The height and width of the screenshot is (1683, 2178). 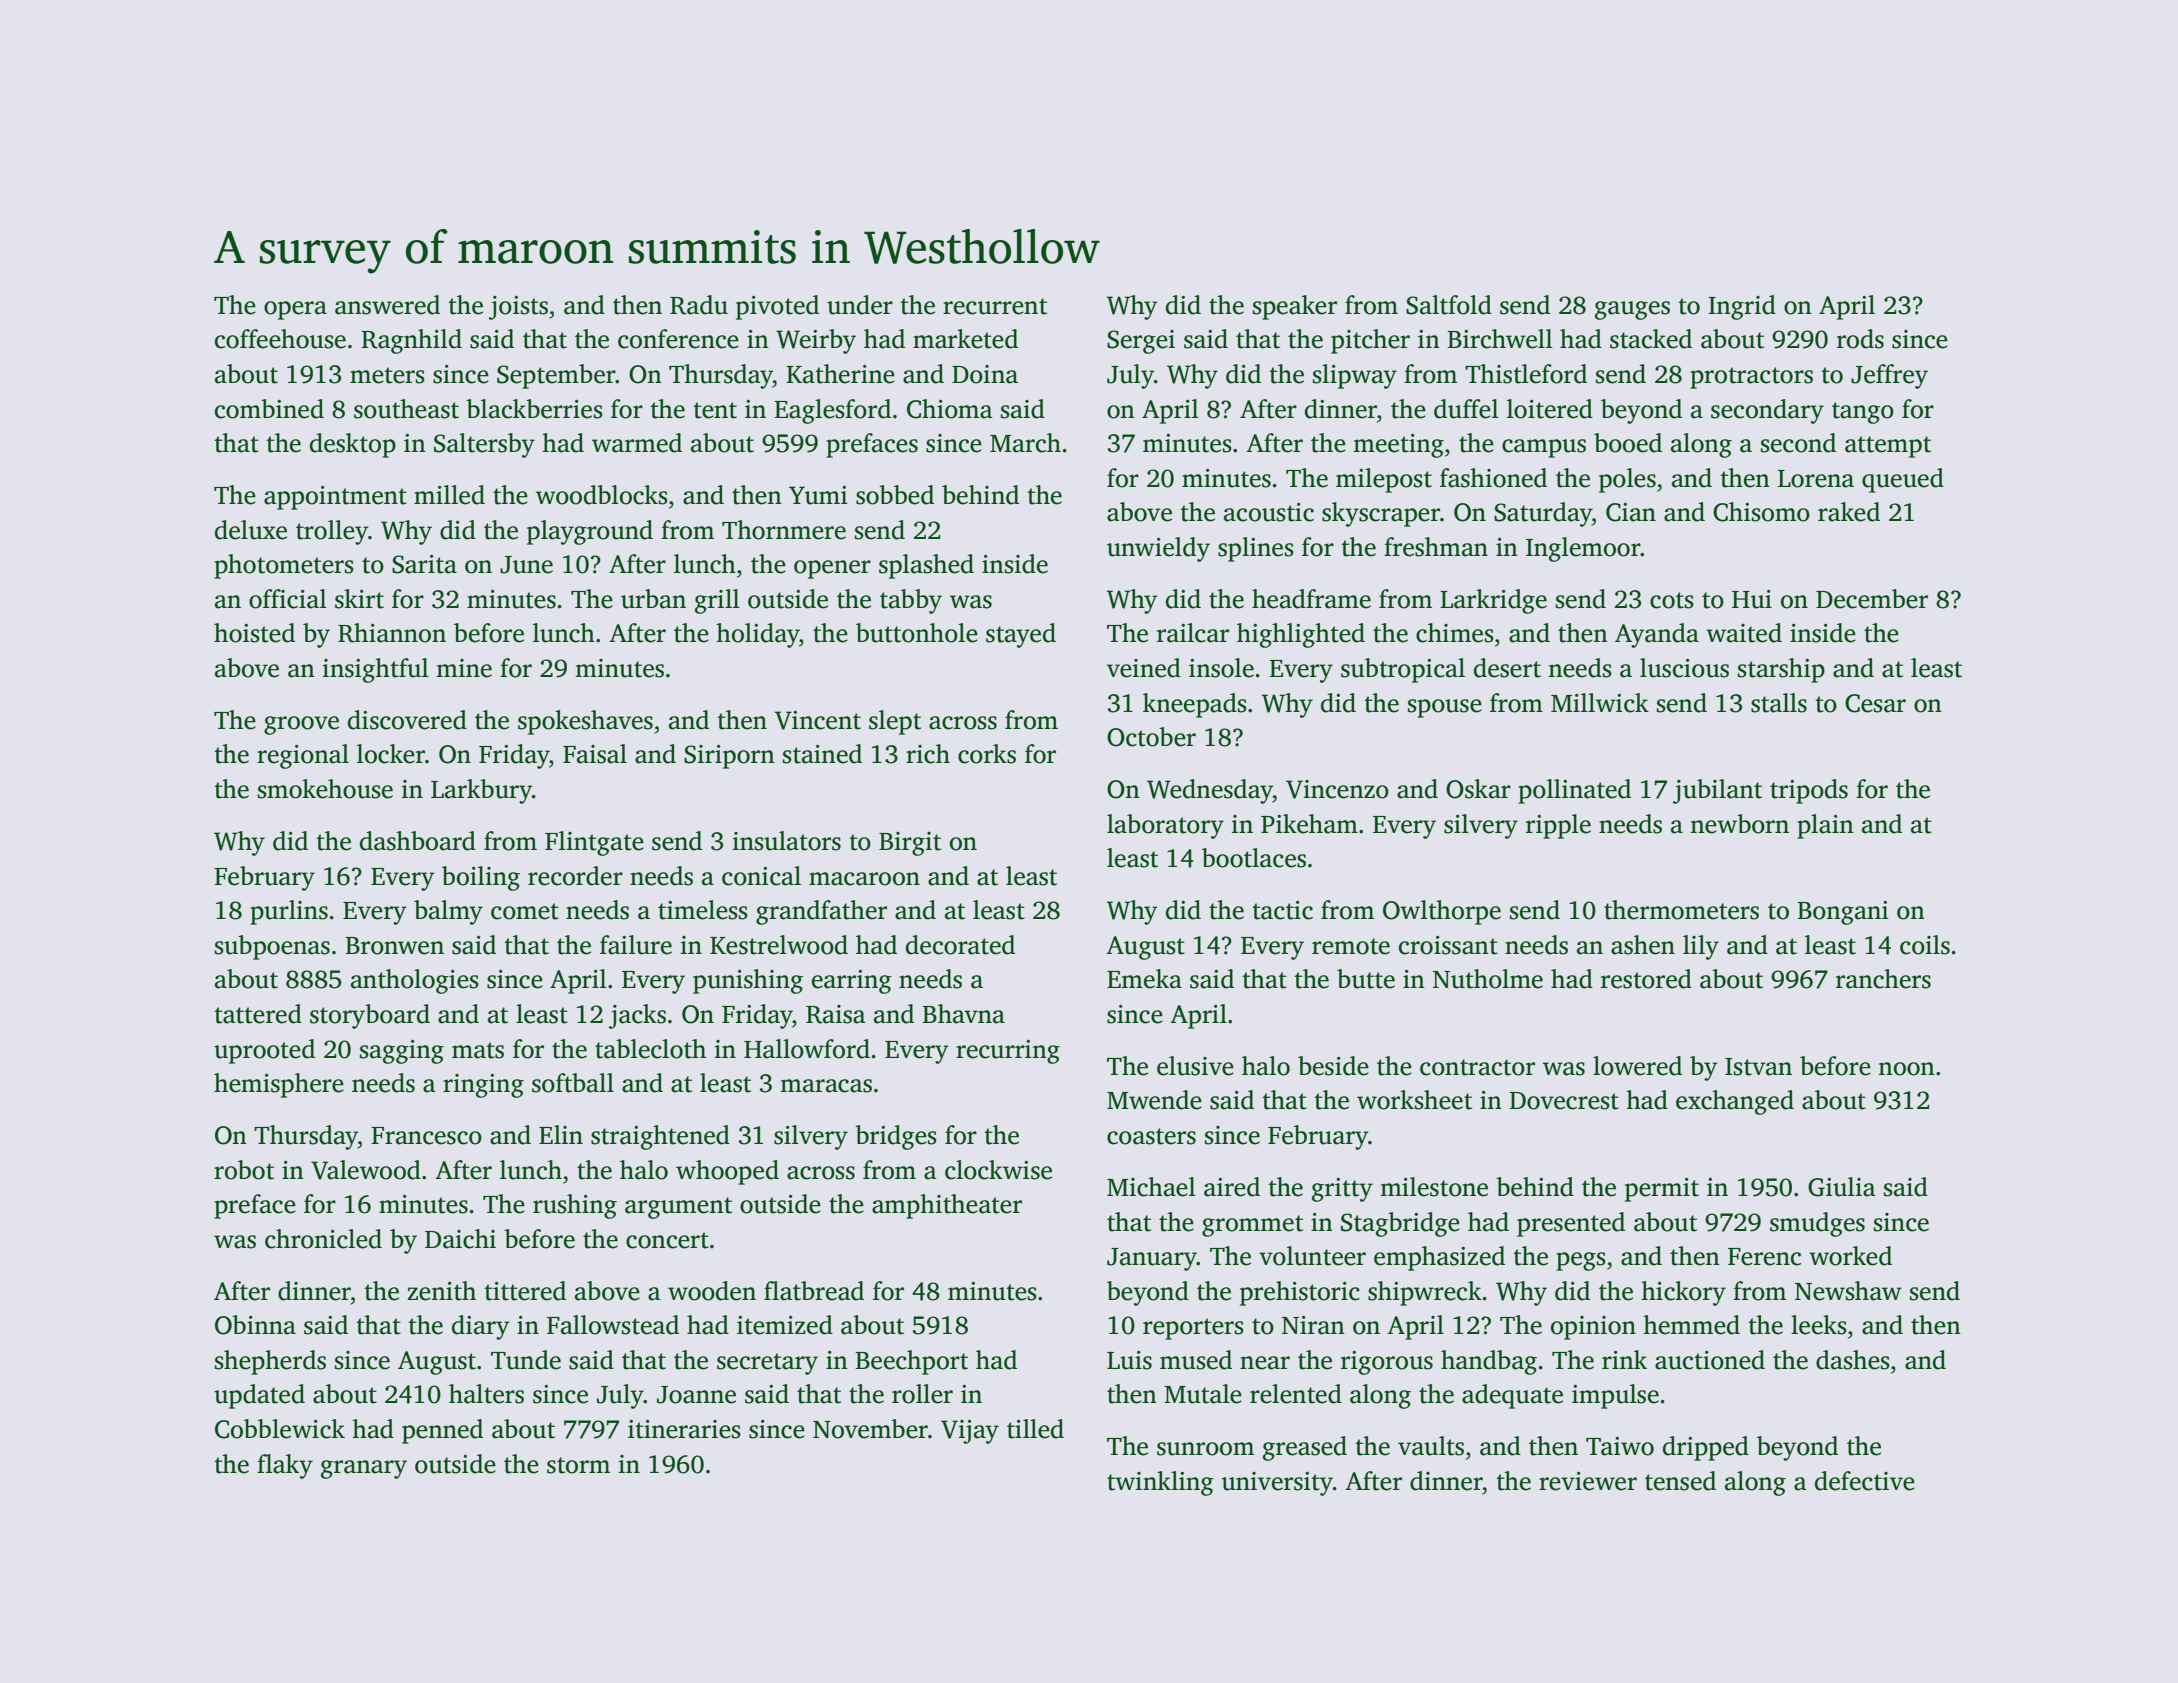 What do you see at coordinates (1865, 1481) in the screenshot?
I see `defective` at bounding box center [1865, 1481].
